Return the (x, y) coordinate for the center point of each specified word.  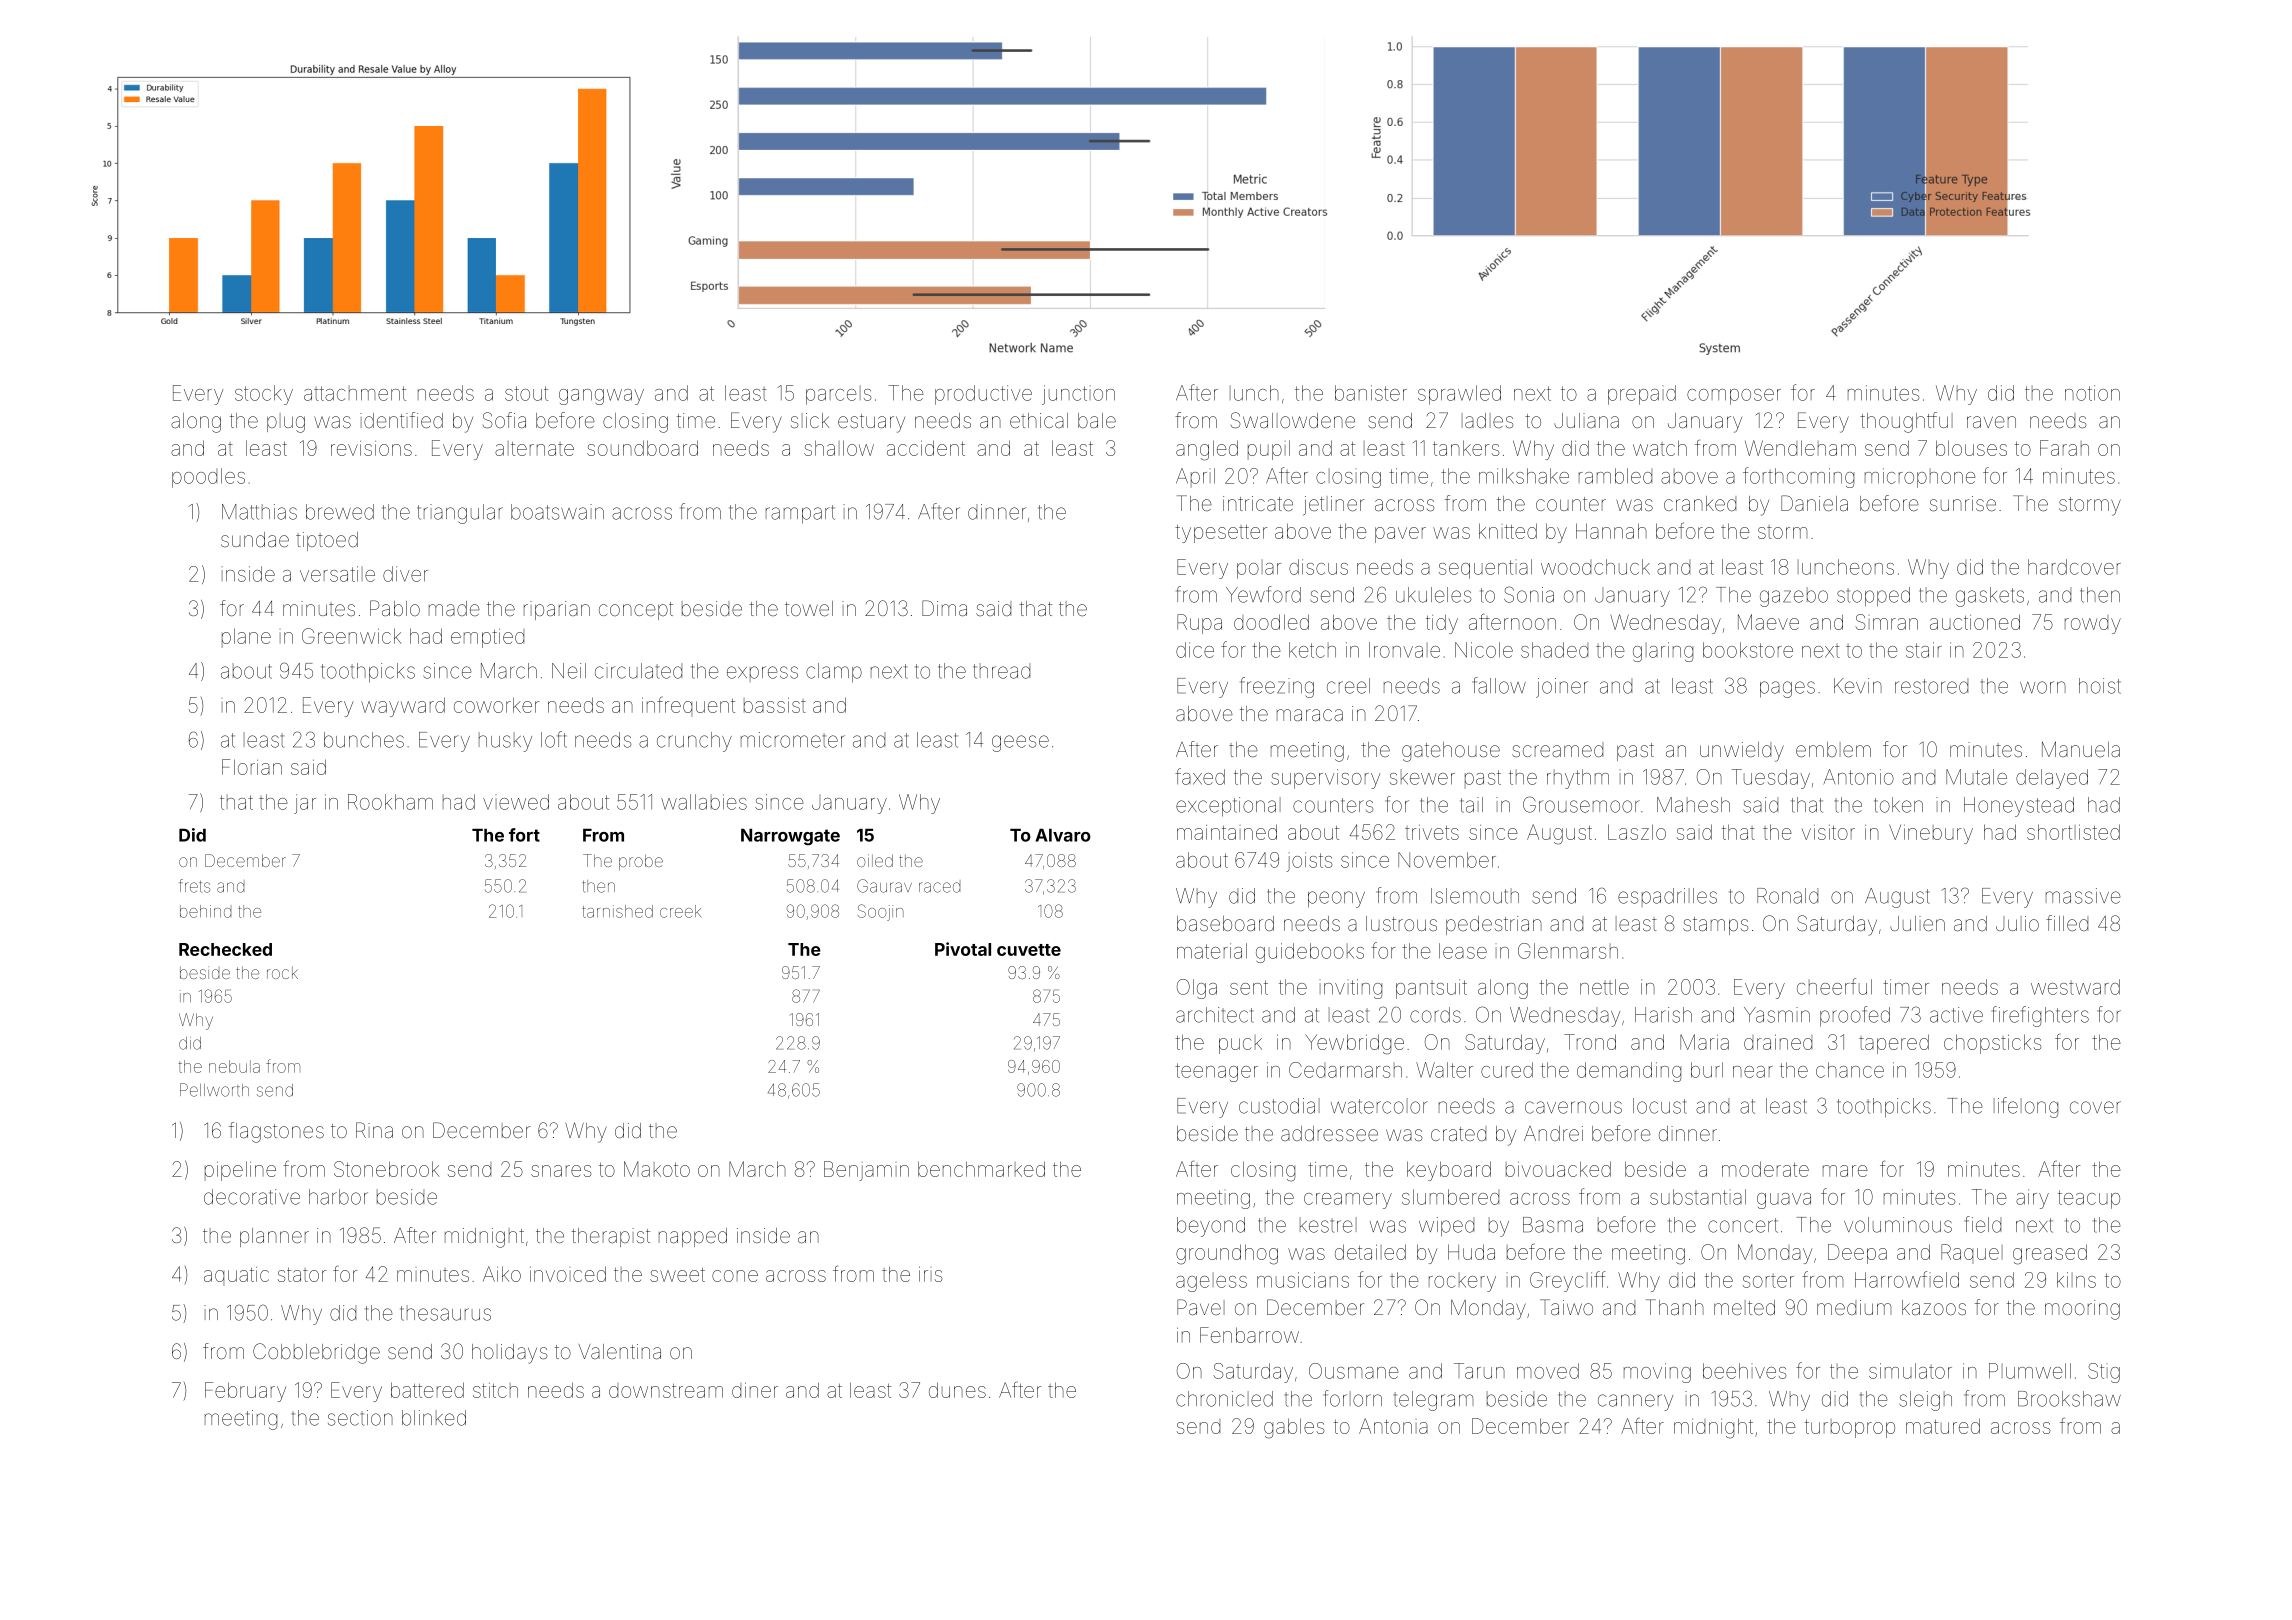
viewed (516, 802)
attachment (355, 393)
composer (1734, 397)
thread (1001, 671)
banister (1371, 393)
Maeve (1768, 622)
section (360, 1418)
